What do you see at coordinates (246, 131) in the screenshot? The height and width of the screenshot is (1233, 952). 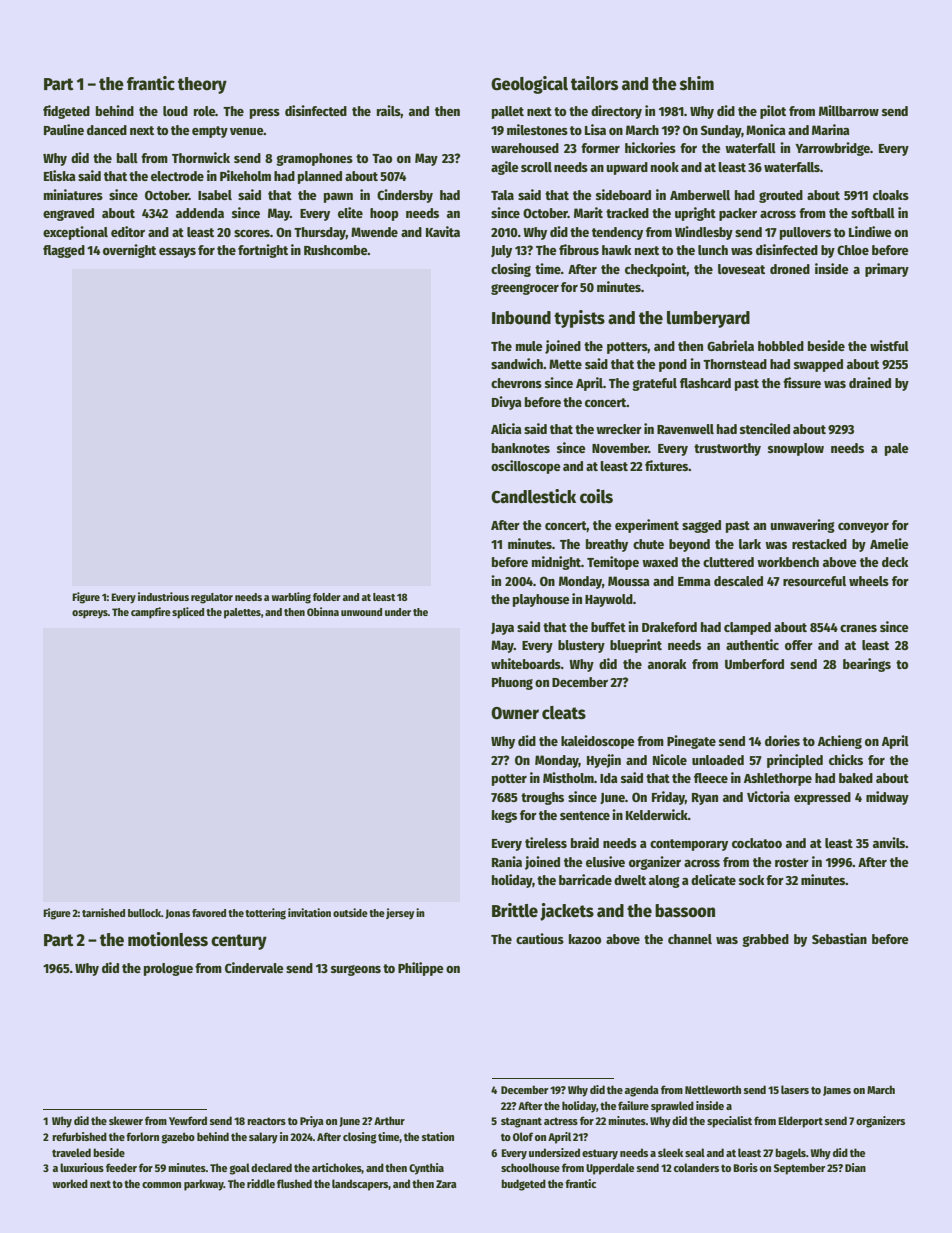 I see `venue` at bounding box center [246, 131].
